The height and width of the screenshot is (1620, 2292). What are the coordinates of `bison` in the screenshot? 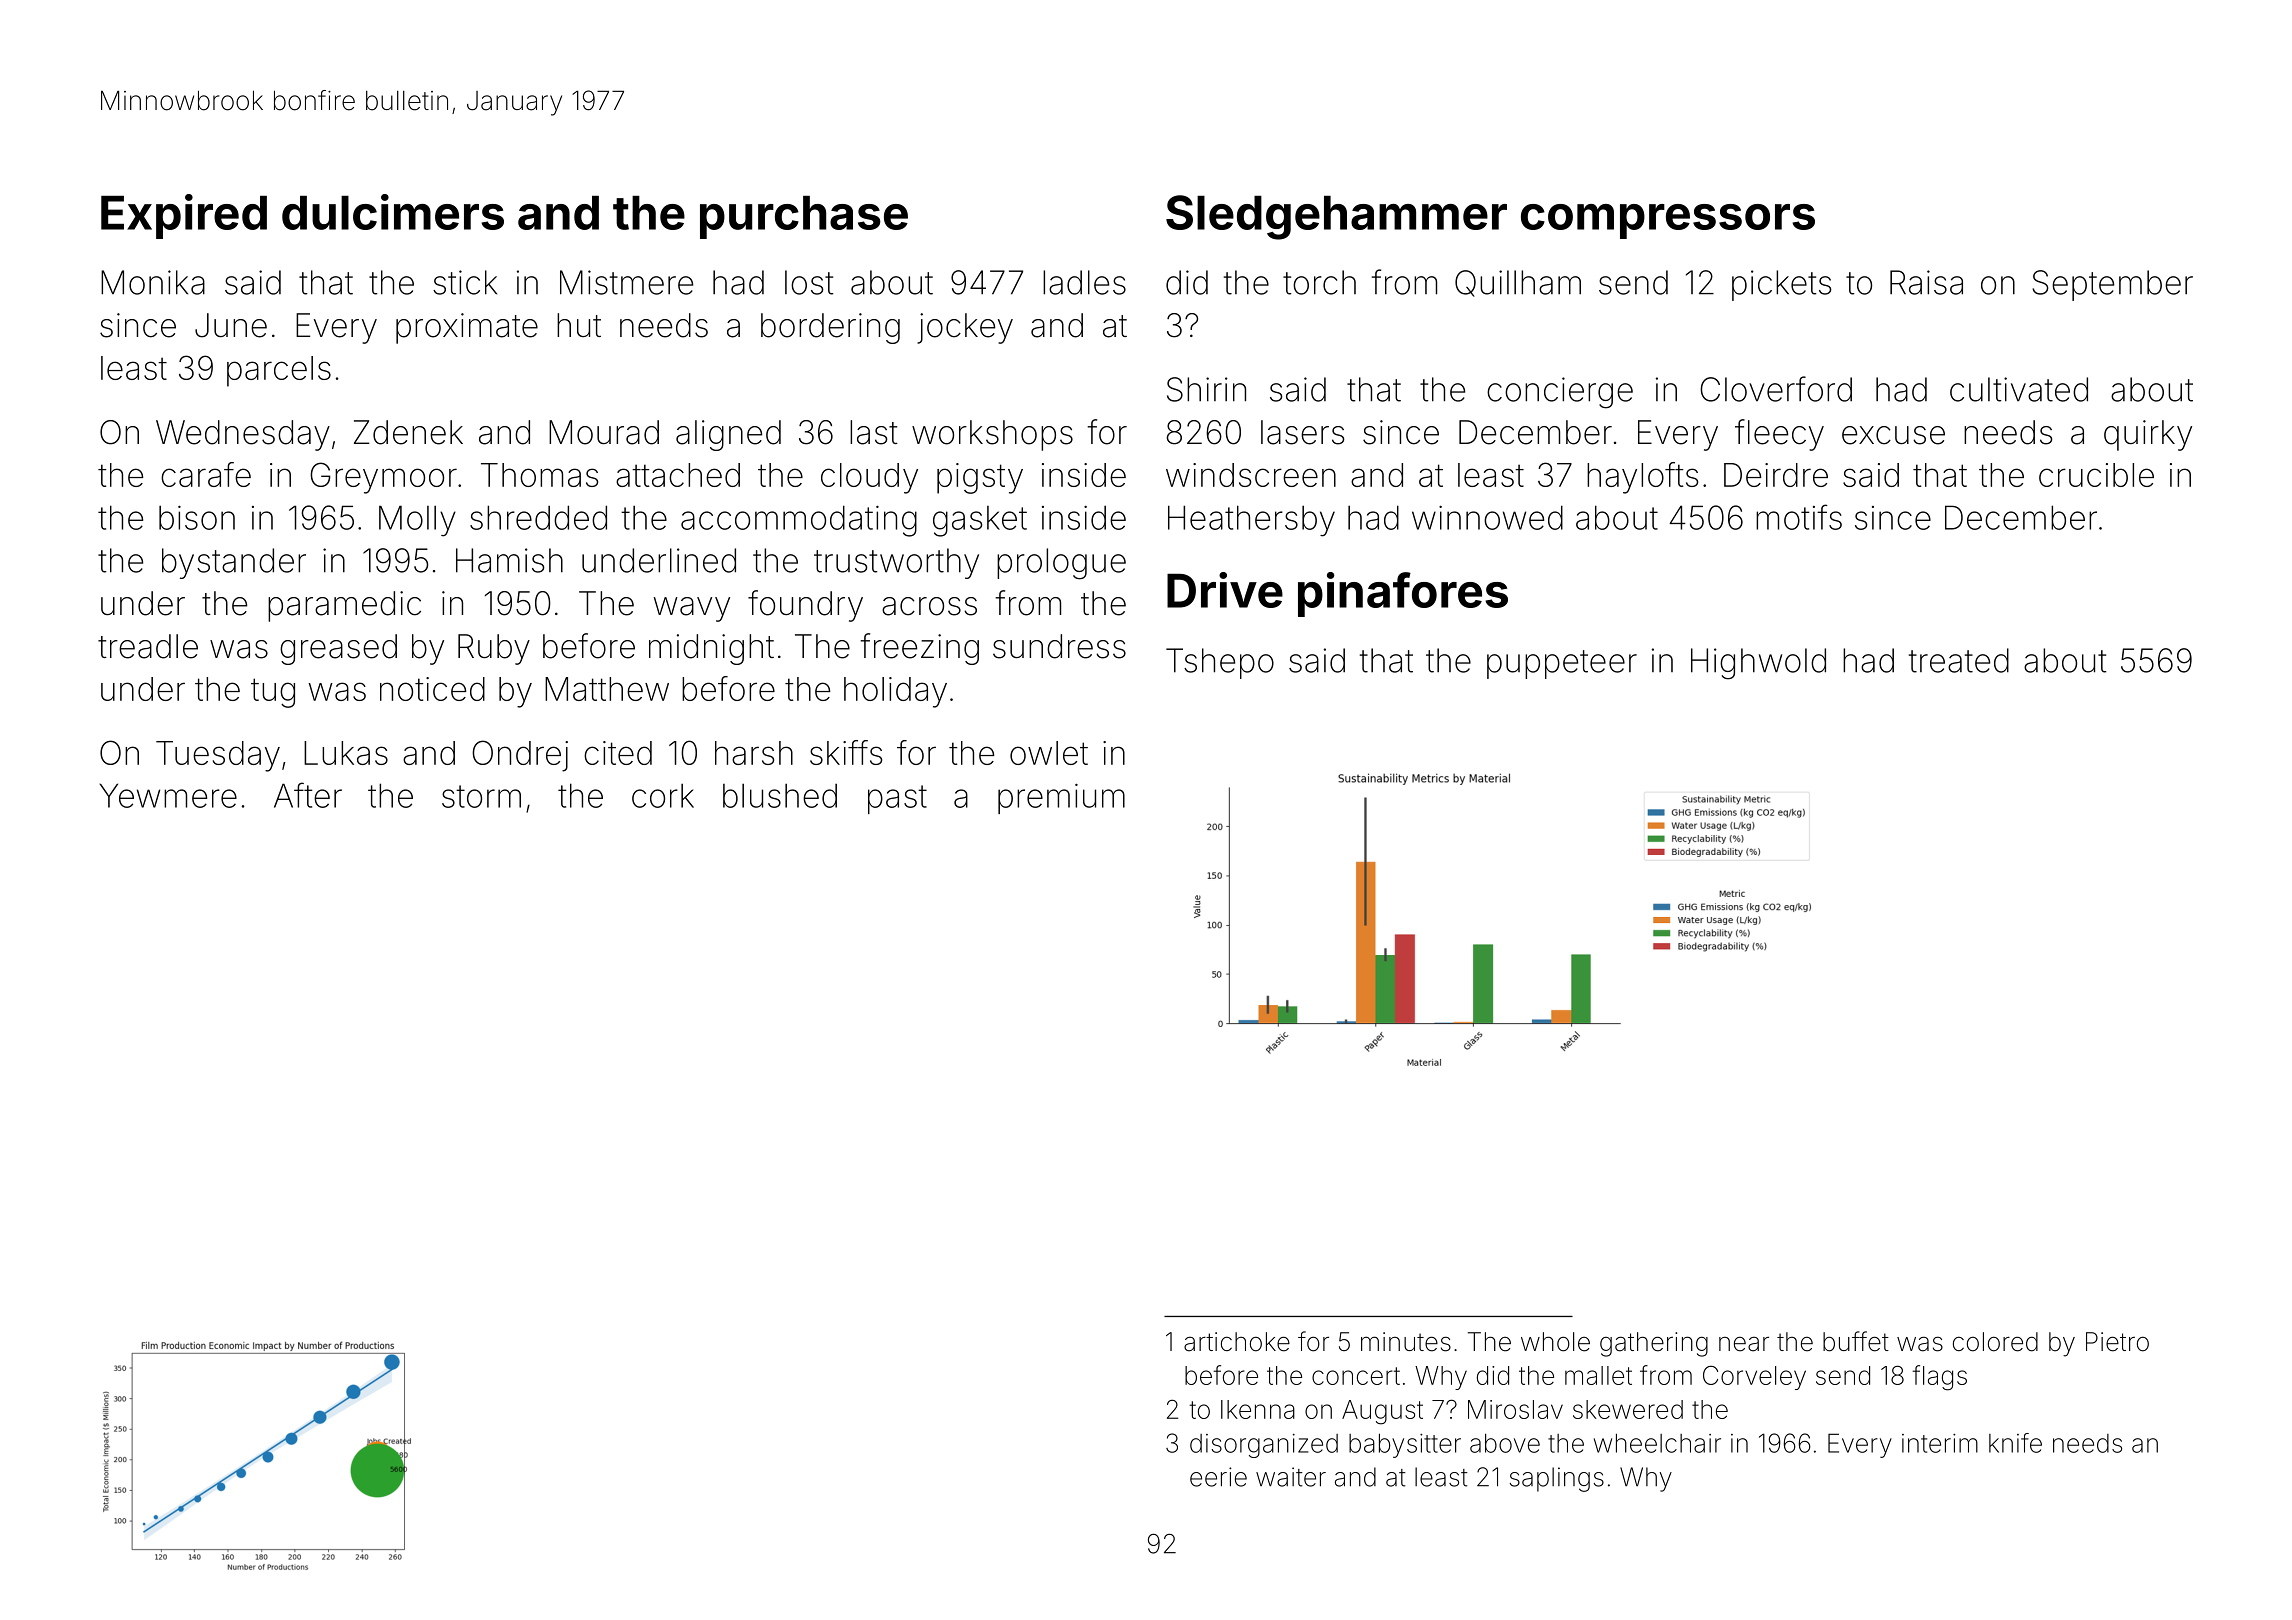 It's located at (197, 518).
